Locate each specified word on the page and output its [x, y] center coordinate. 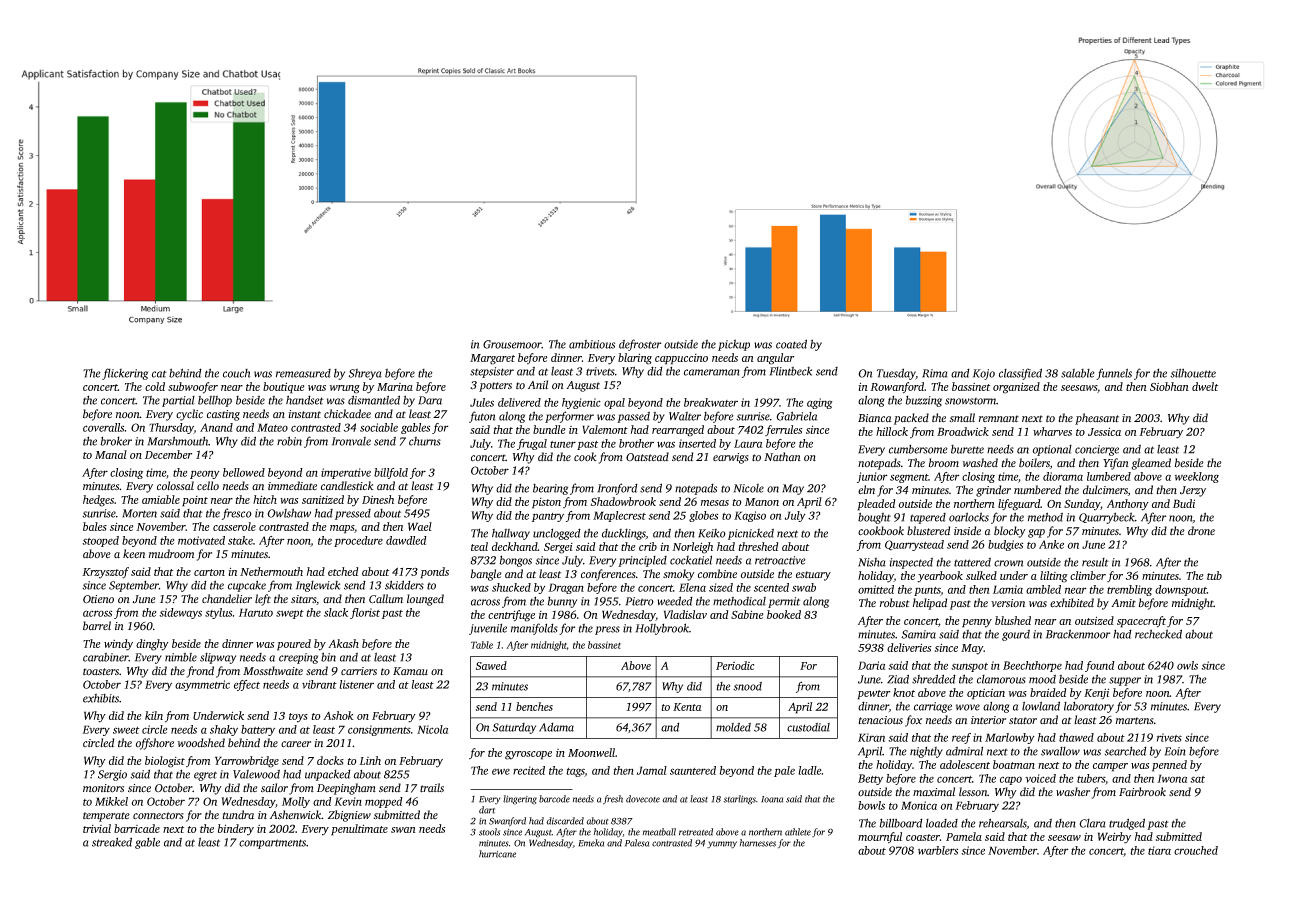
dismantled [374, 400]
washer [1073, 791]
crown [1008, 563]
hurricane [497, 854]
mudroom [171, 554]
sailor [274, 788]
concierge [1097, 450]
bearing [550, 489]
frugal [532, 444]
